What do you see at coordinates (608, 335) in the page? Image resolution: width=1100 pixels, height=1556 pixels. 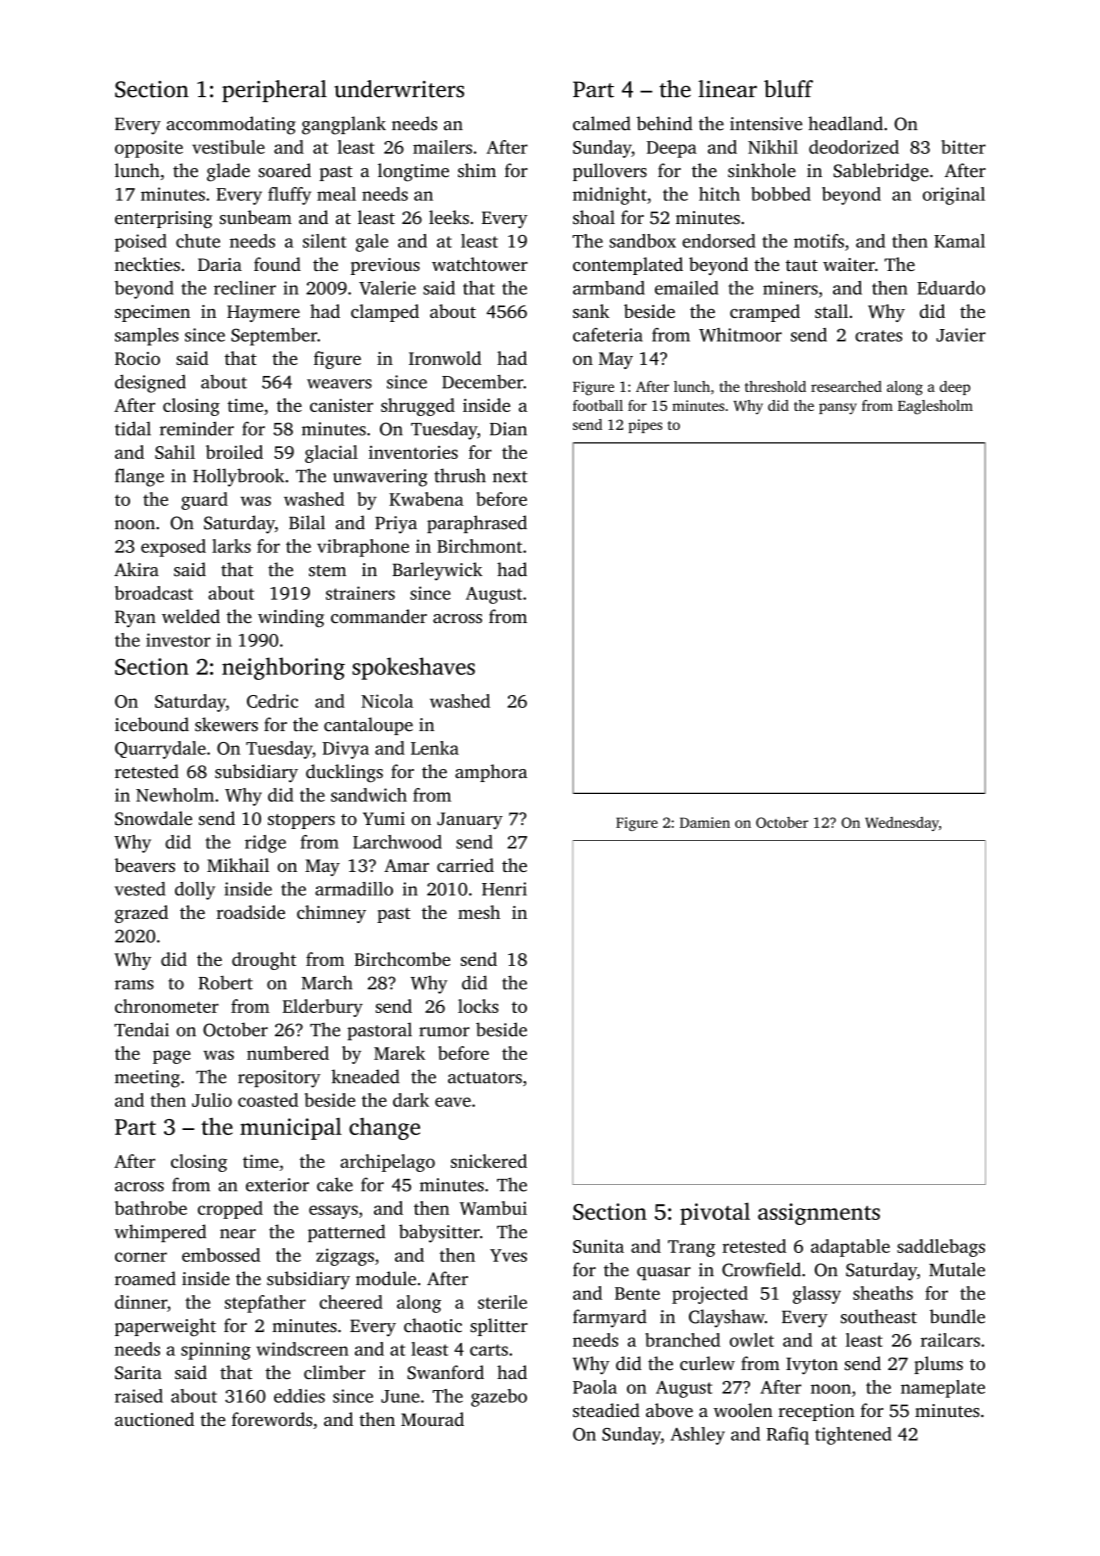 I see `cafeteria` at bounding box center [608, 335].
